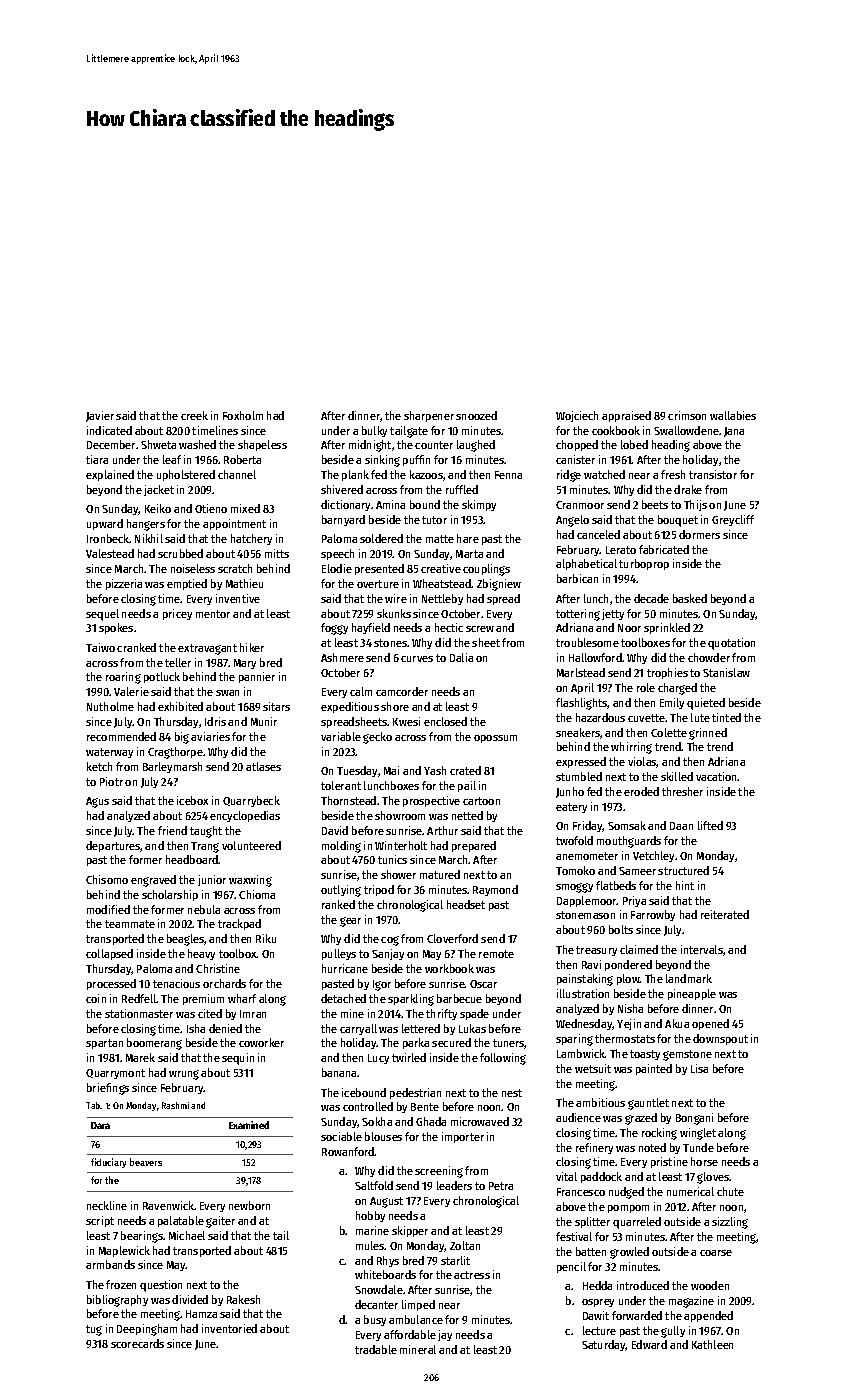 The image size is (849, 1400). Describe the element at coordinates (229, 1328) in the screenshot. I see `inventoried` at that location.
